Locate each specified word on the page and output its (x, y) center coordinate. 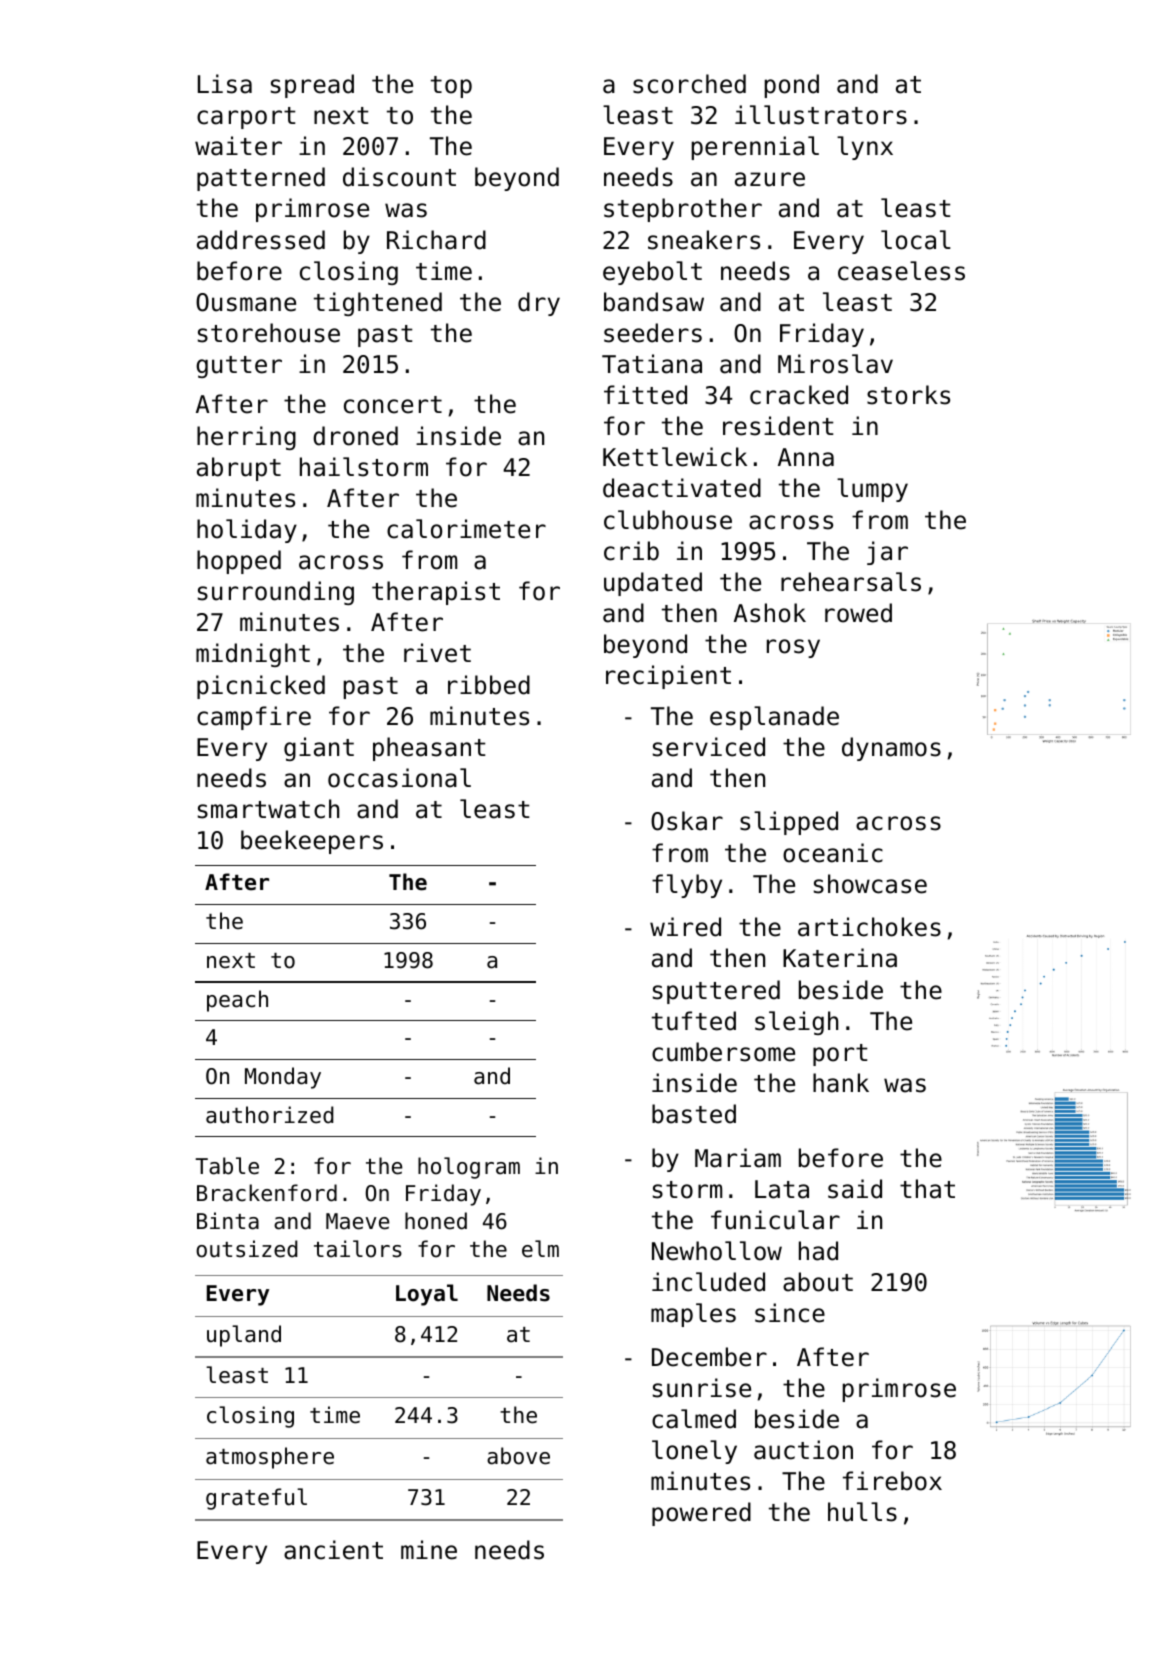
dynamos (891, 749)
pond (792, 86)
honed (436, 1221)
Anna (806, 457)
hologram (469, 1168)
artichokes (869, 927)
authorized (270, 1115)
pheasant (429, 749)
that (927, 1189)
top (451, 87)
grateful (256, 1499)
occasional (399, 778)
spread (312, 86)
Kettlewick (675, 457)
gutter (239, 367)
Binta (228, 1221)
